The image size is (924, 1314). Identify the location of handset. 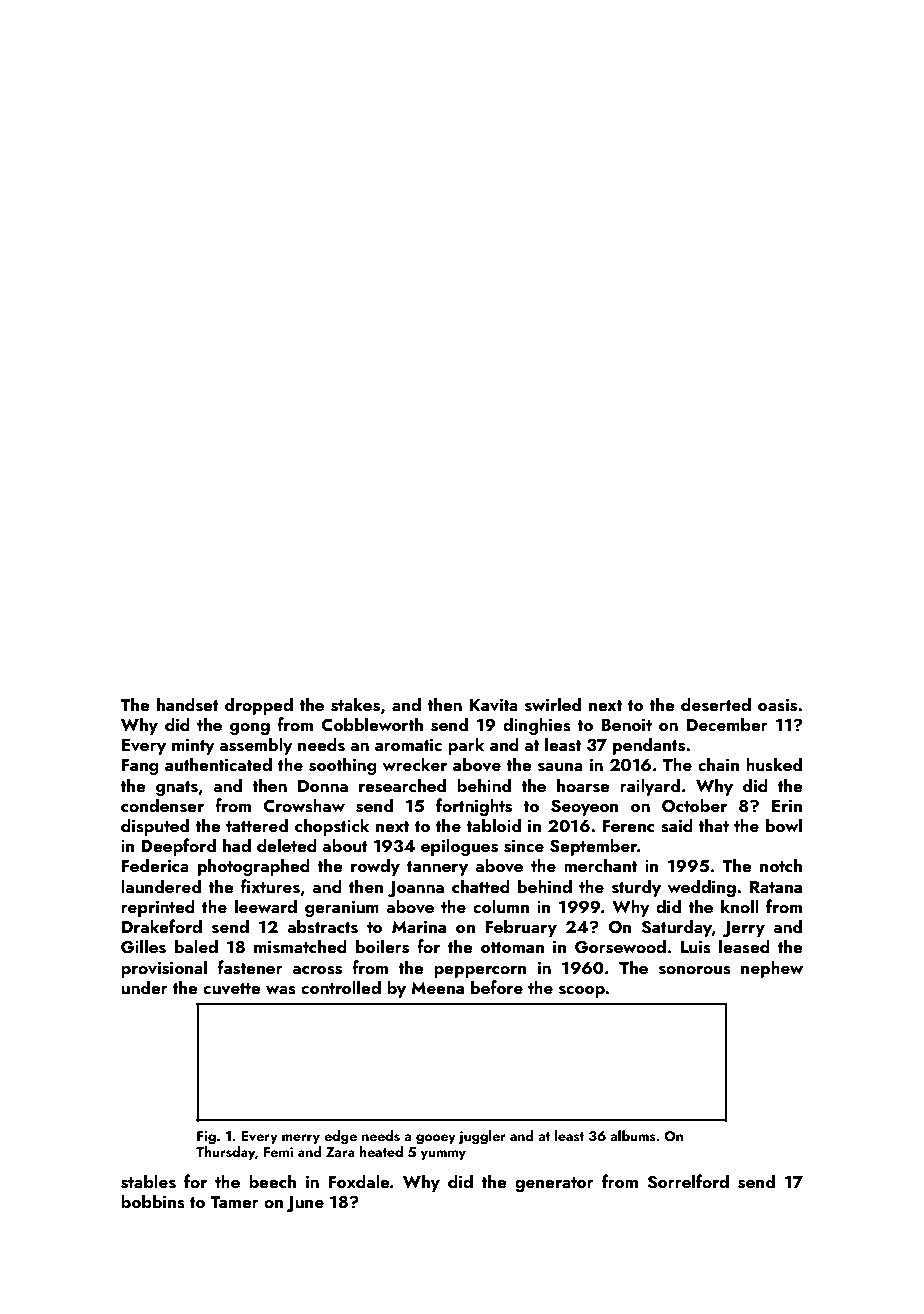
(188, 704).
